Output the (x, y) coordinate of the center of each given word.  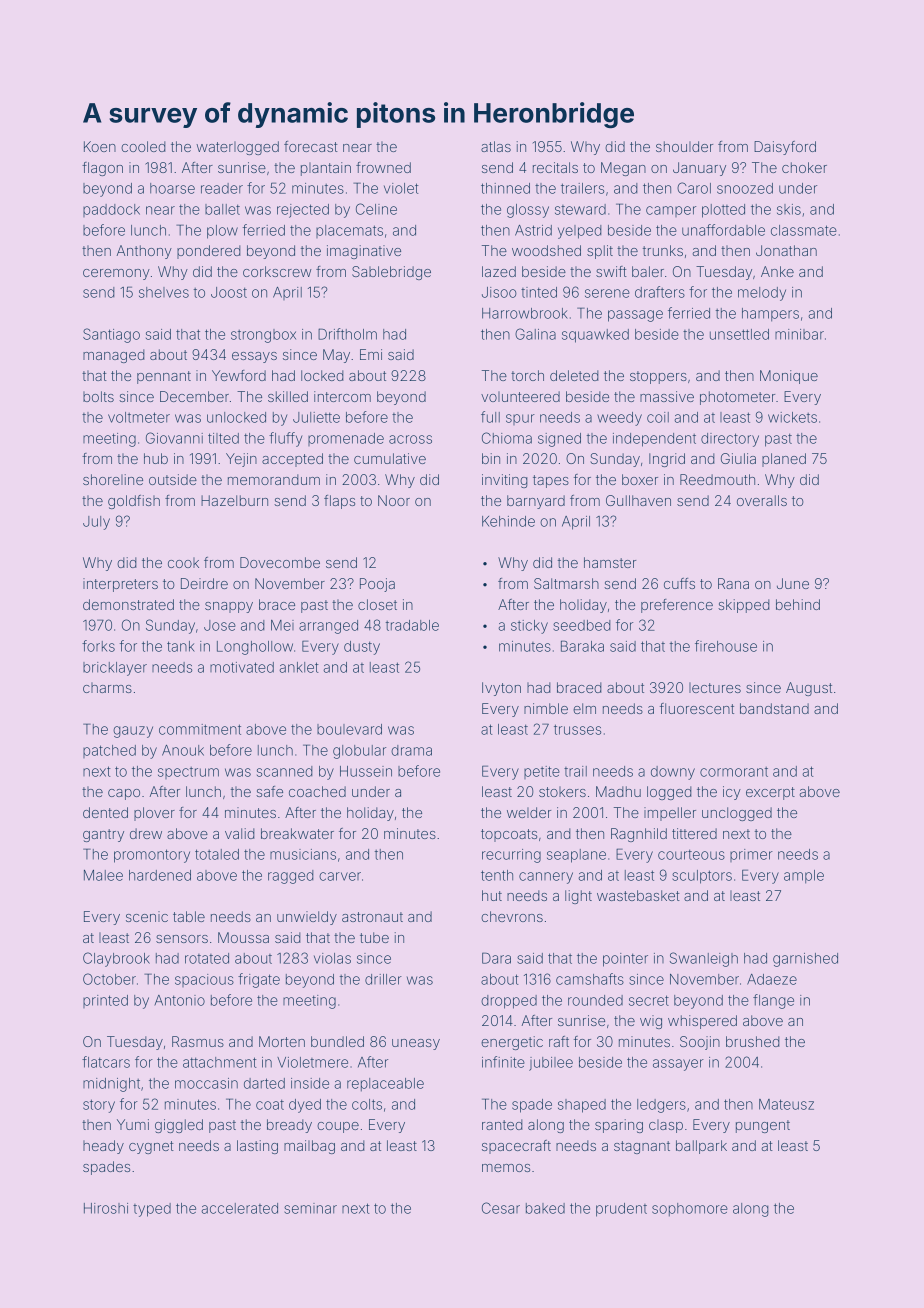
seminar (310, 1208)
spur (520, 419)
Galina (535, 334)
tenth (497, 875)
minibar (799, 334)
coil (658, 417)
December (194, 396)
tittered (694, 833)
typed (152, 1210)
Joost (229, 292)
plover (154, 814)
